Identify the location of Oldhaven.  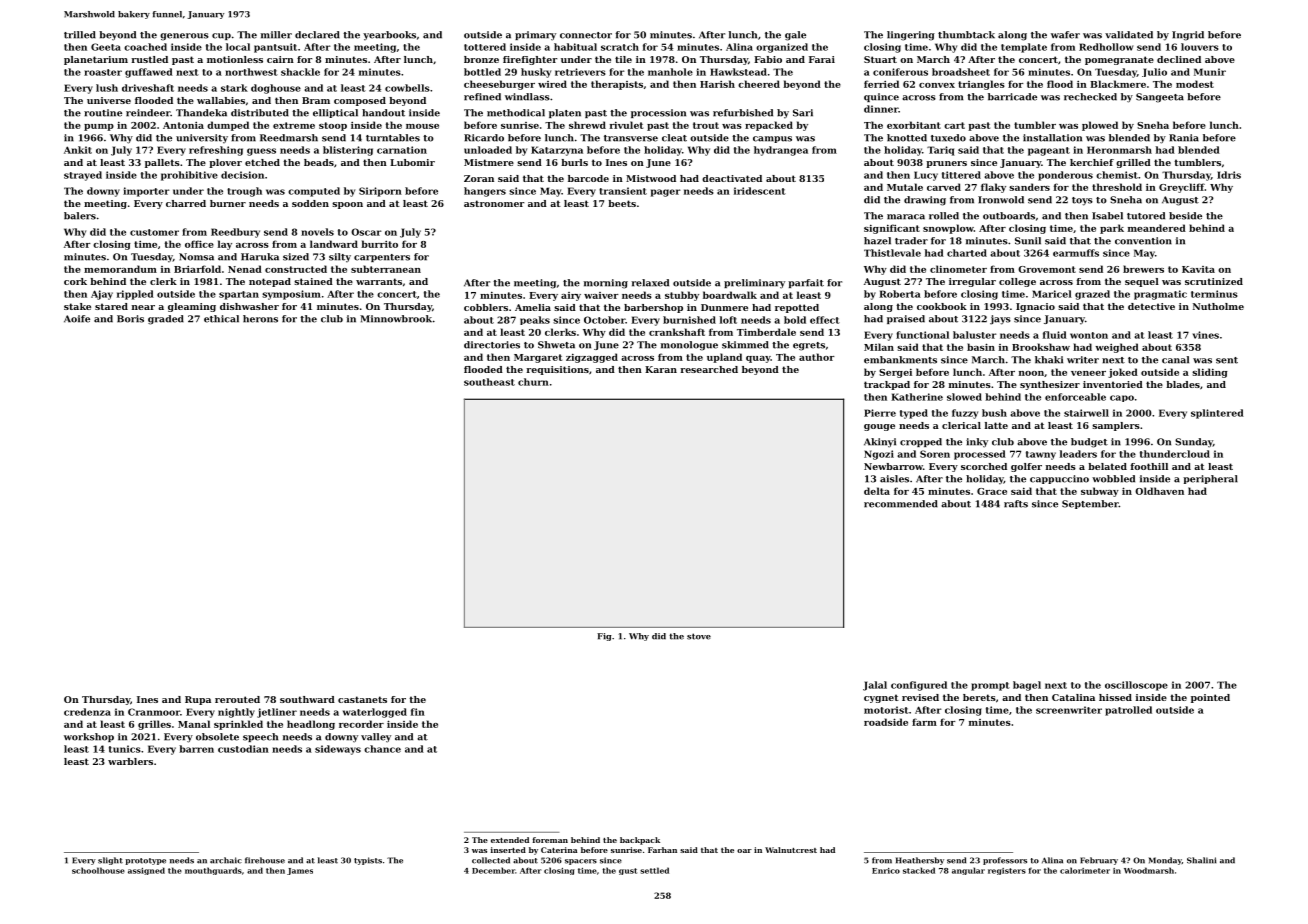
(1159, 491).
